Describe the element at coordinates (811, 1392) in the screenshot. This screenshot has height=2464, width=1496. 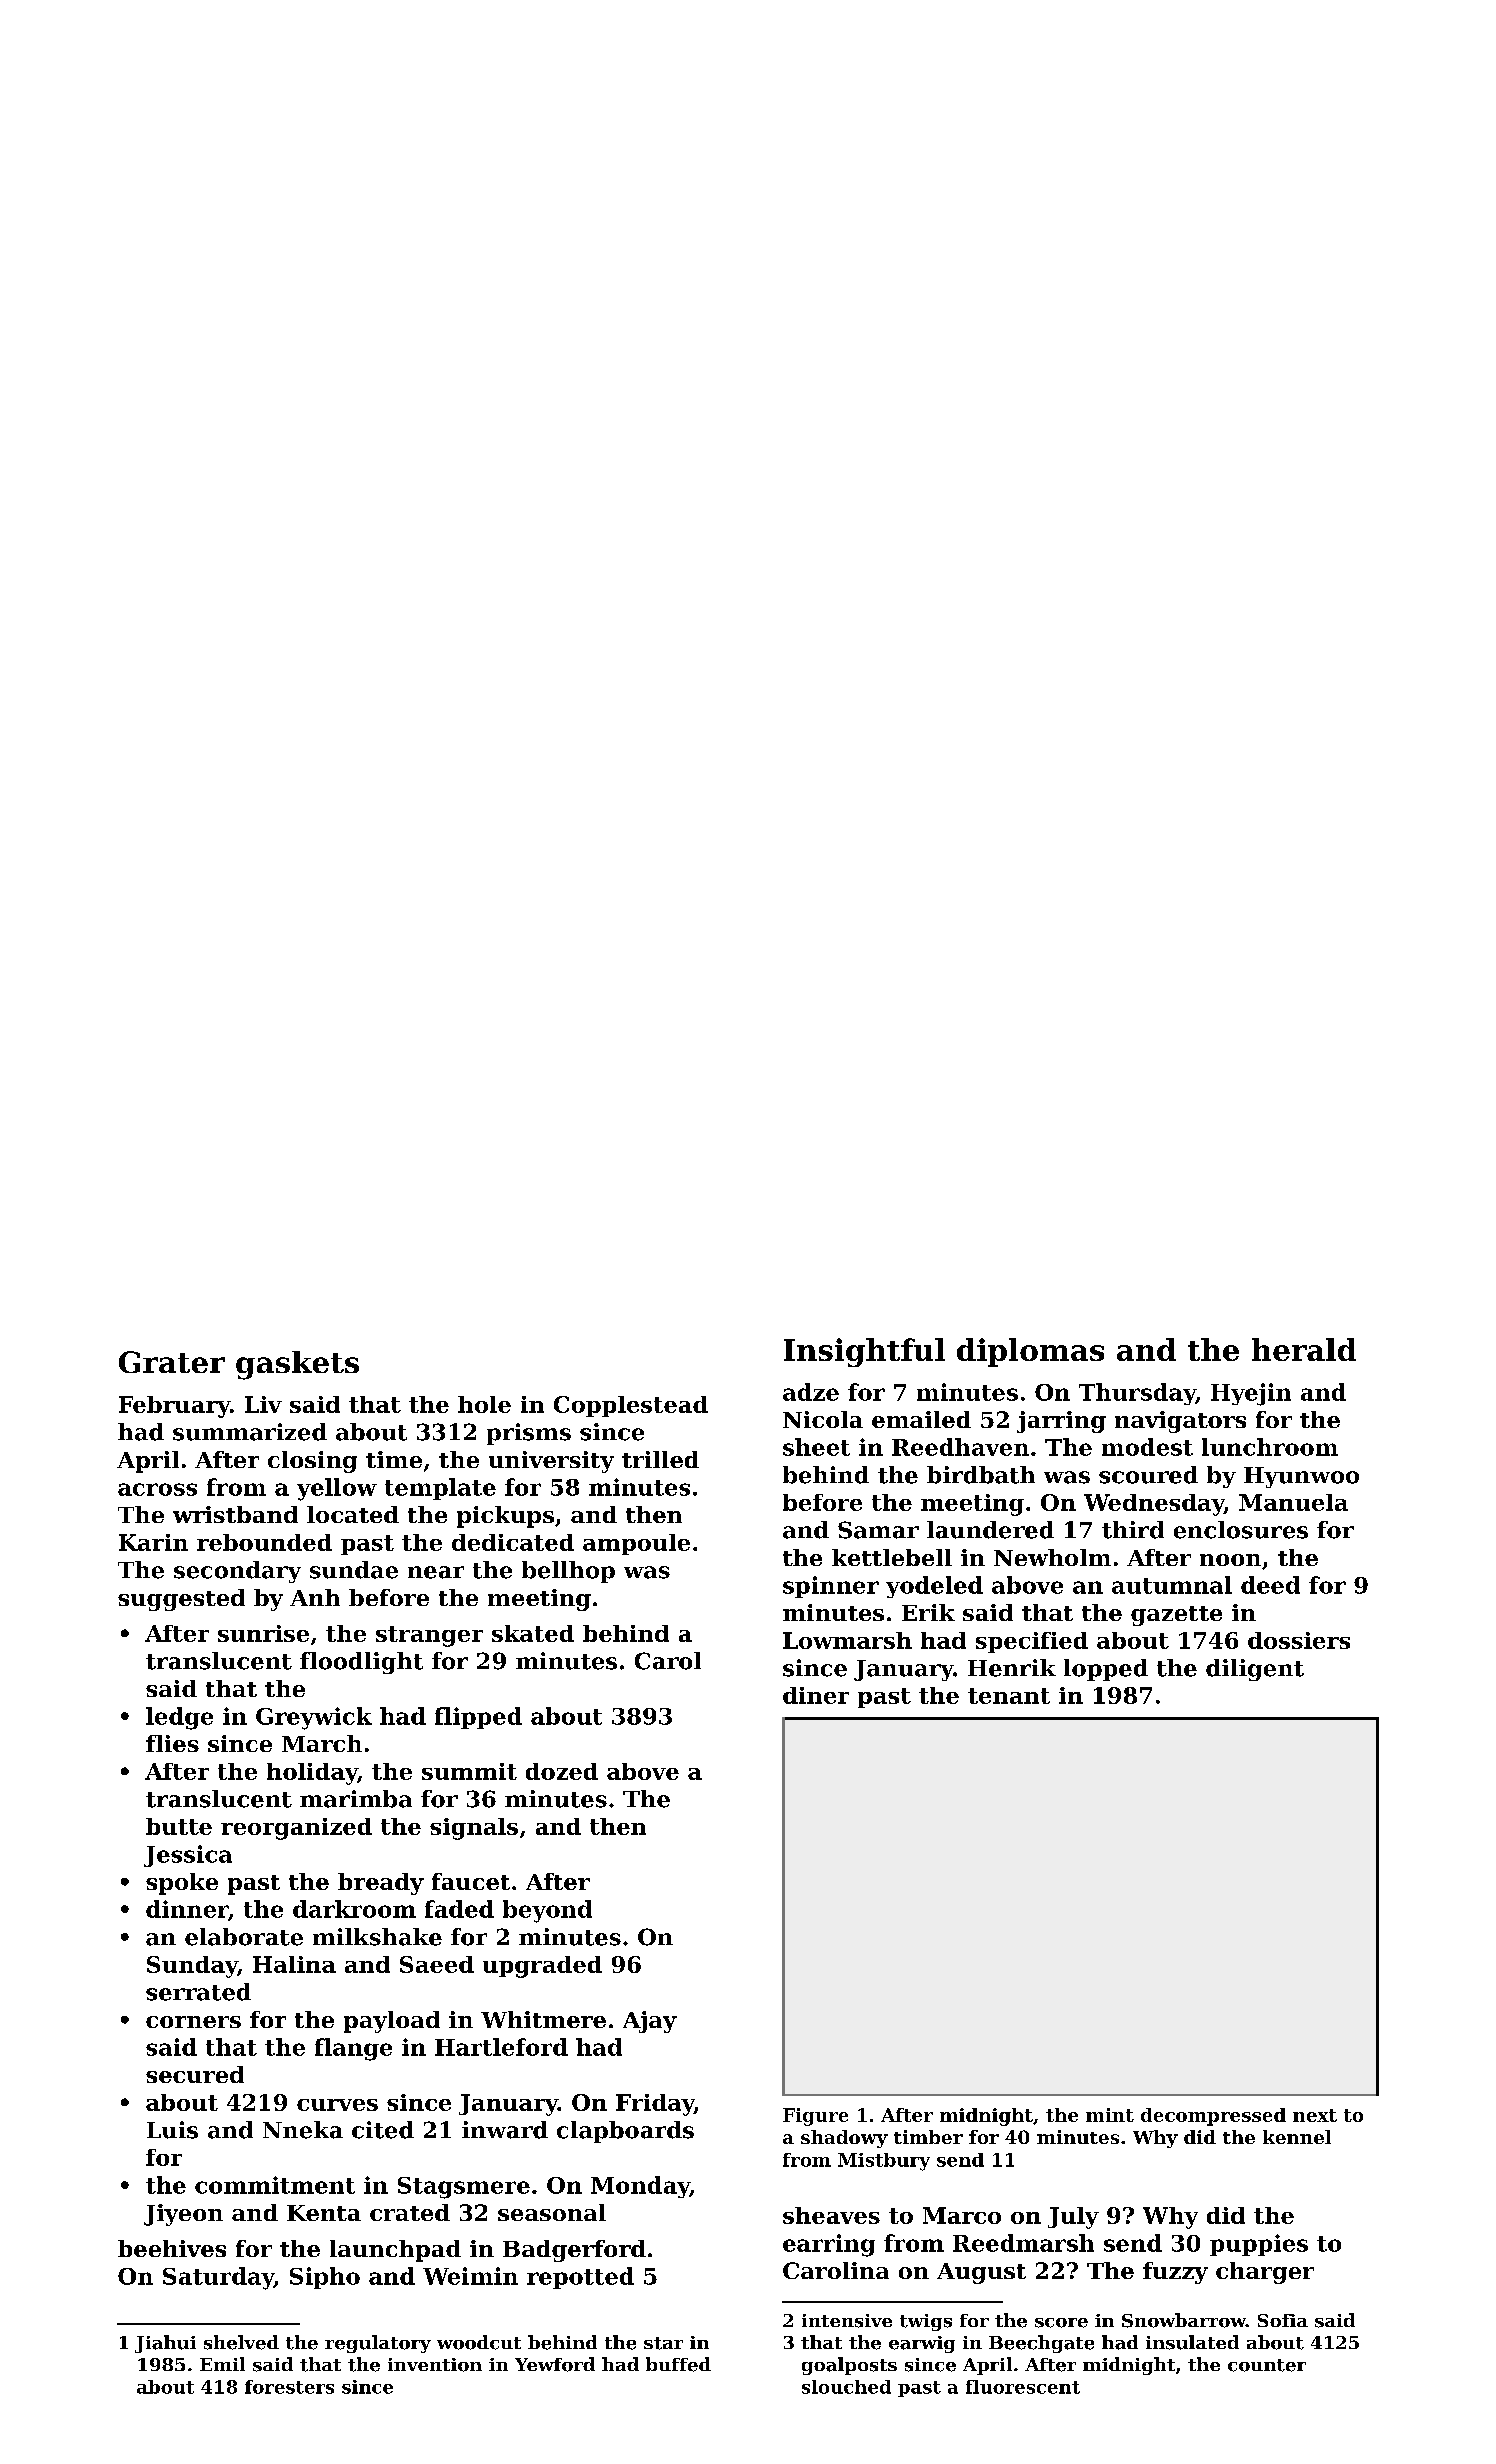
I see `adze` at that location.
